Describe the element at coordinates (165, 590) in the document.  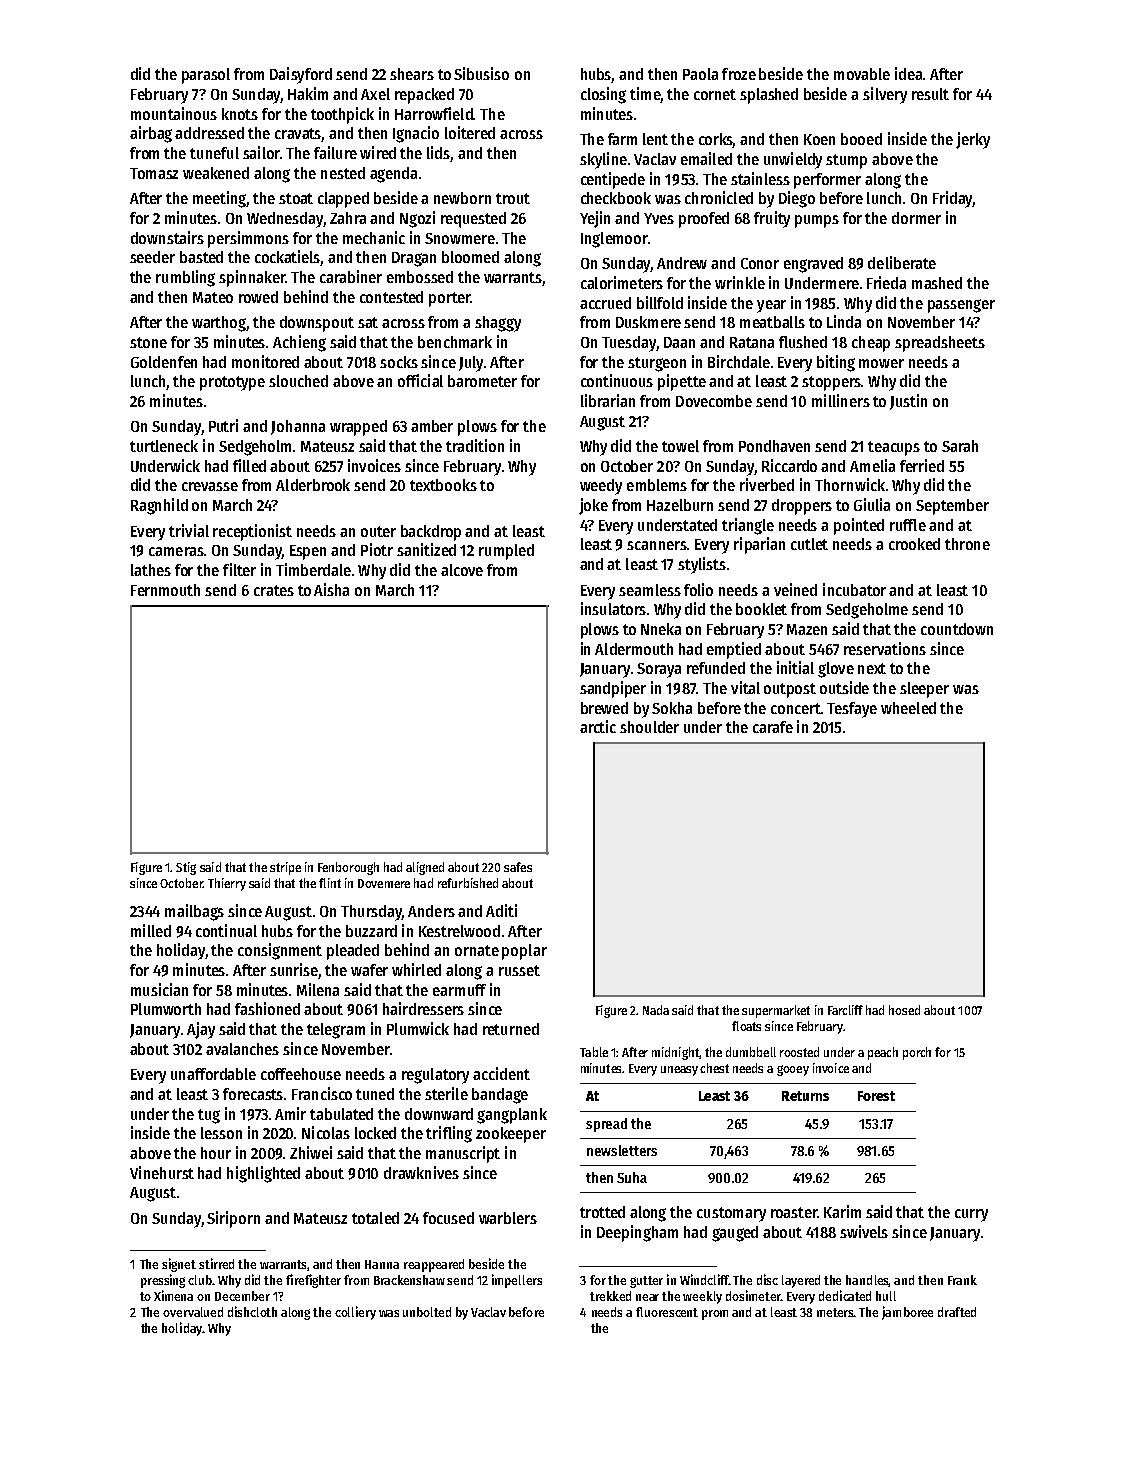
I see `Fernmouth` at that location.
